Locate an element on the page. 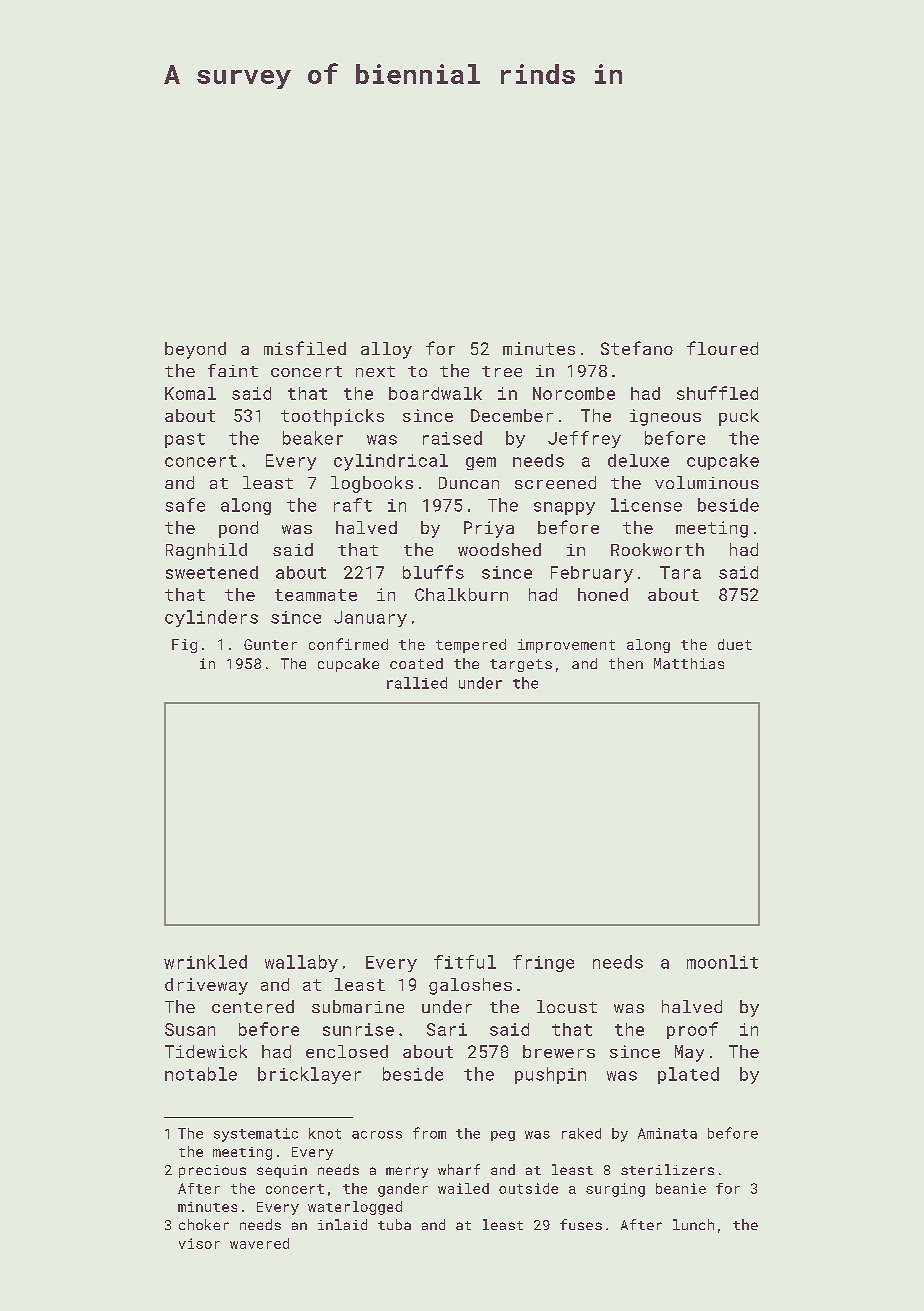  fringe is located at coordinates (543, 963).
